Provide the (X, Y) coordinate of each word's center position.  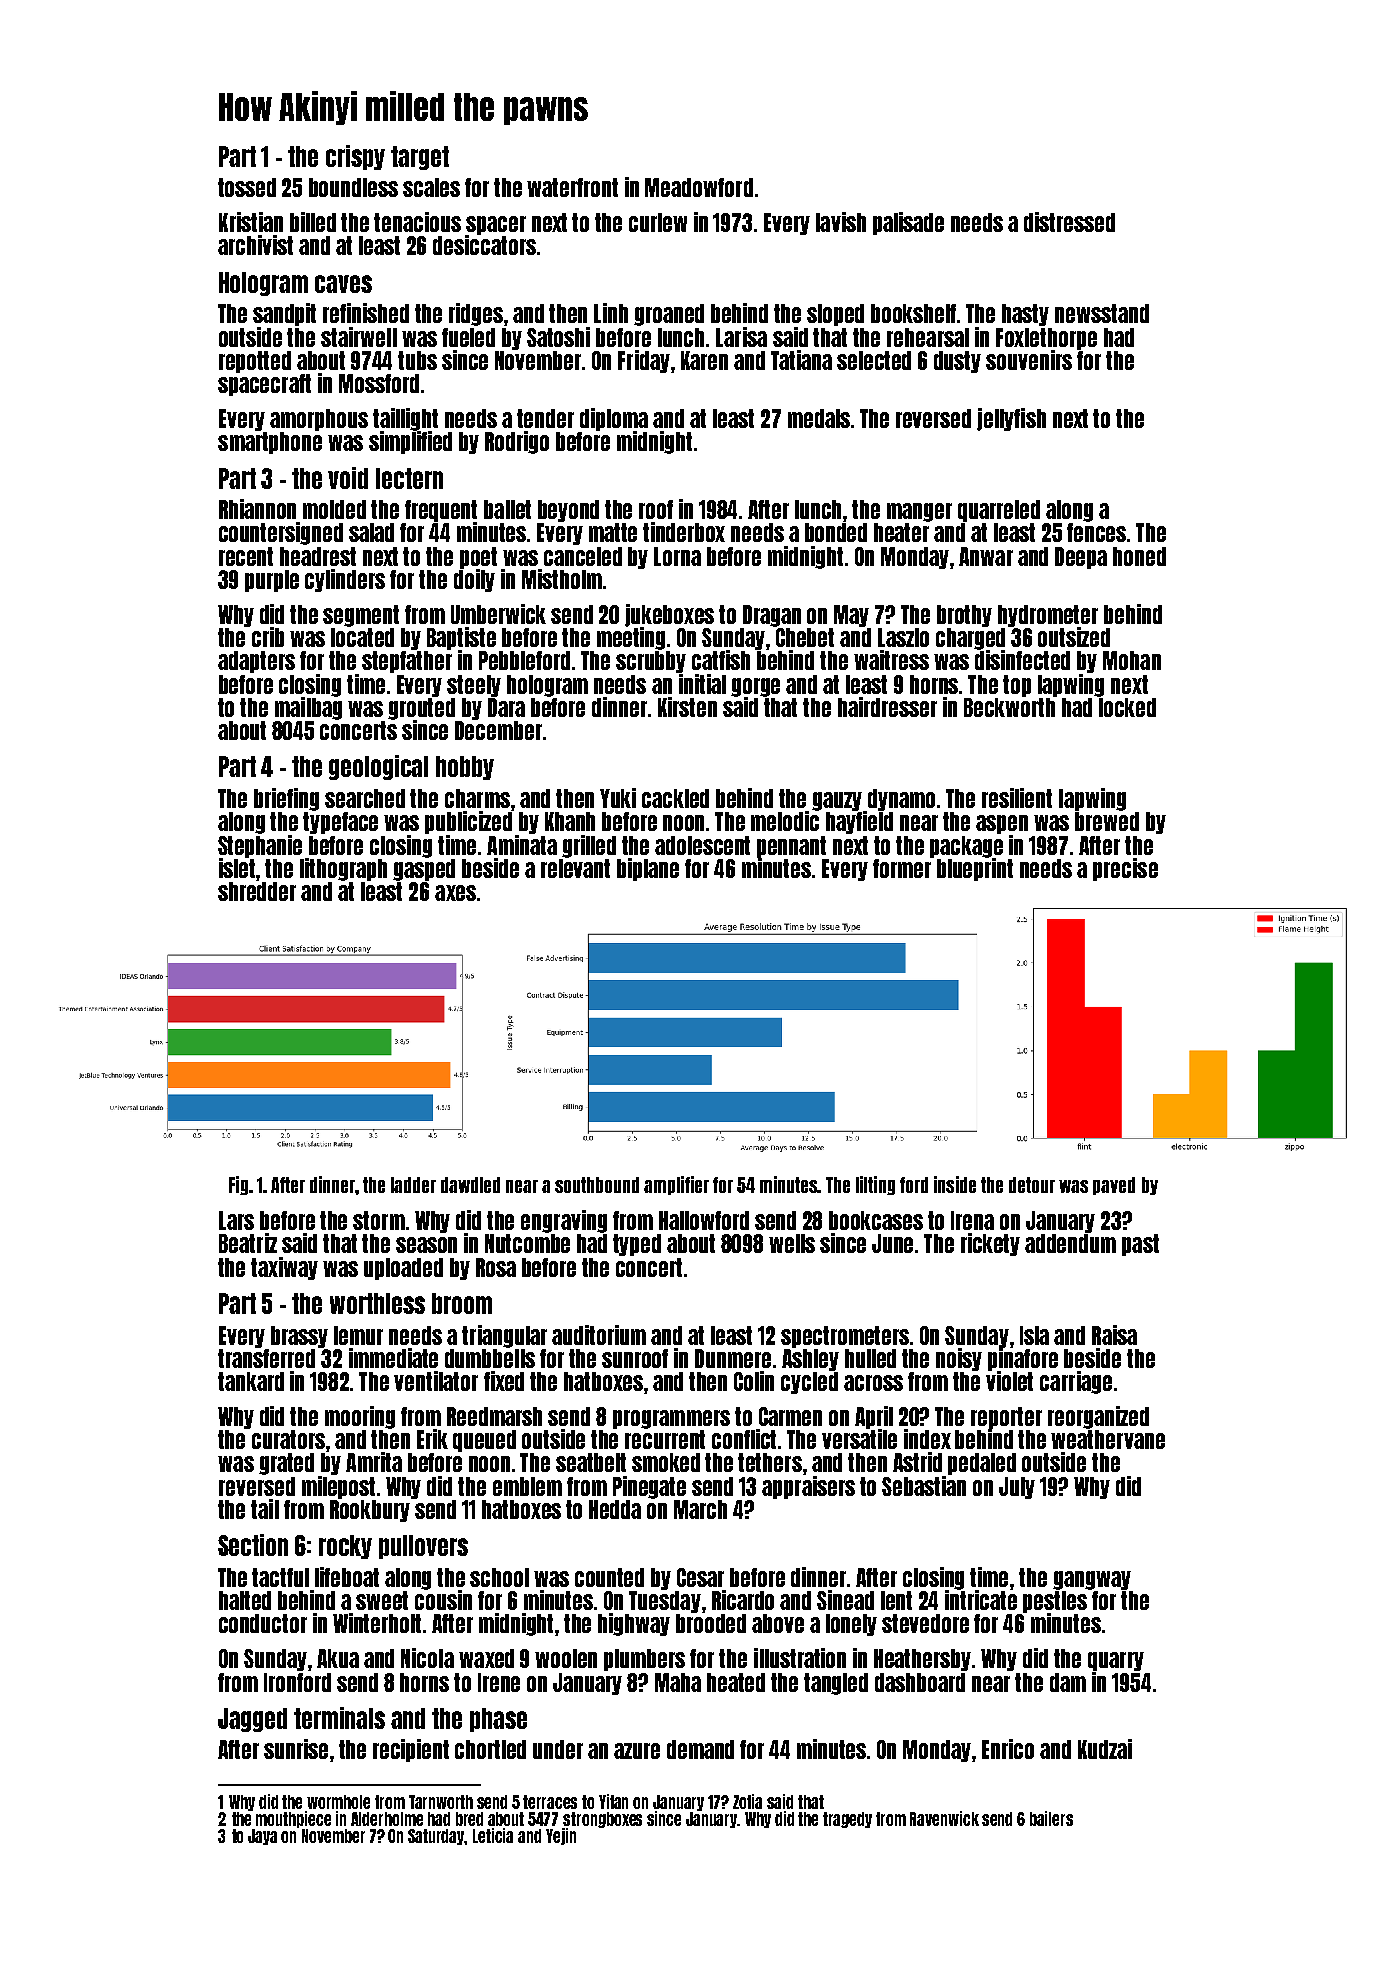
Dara (506, 707)
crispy (355, 157)
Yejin (561, 1836)
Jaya (262, 1837)
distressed (1069, 222)
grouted (421, 709)
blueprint (975, 869)
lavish (841, 222)
